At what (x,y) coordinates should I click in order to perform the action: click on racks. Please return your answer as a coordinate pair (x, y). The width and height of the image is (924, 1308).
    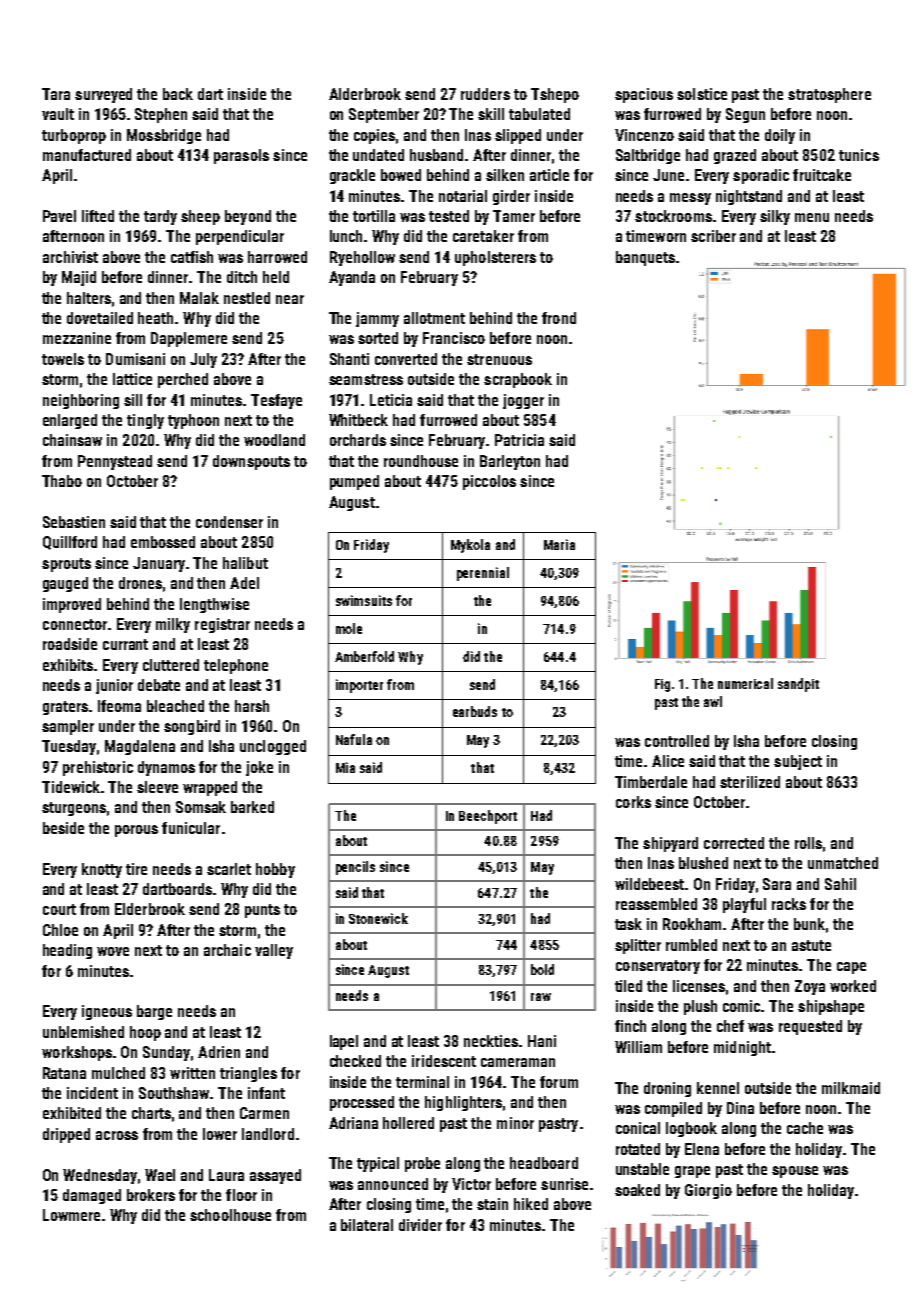
    Looking at the image, I should click on (789, 904).
